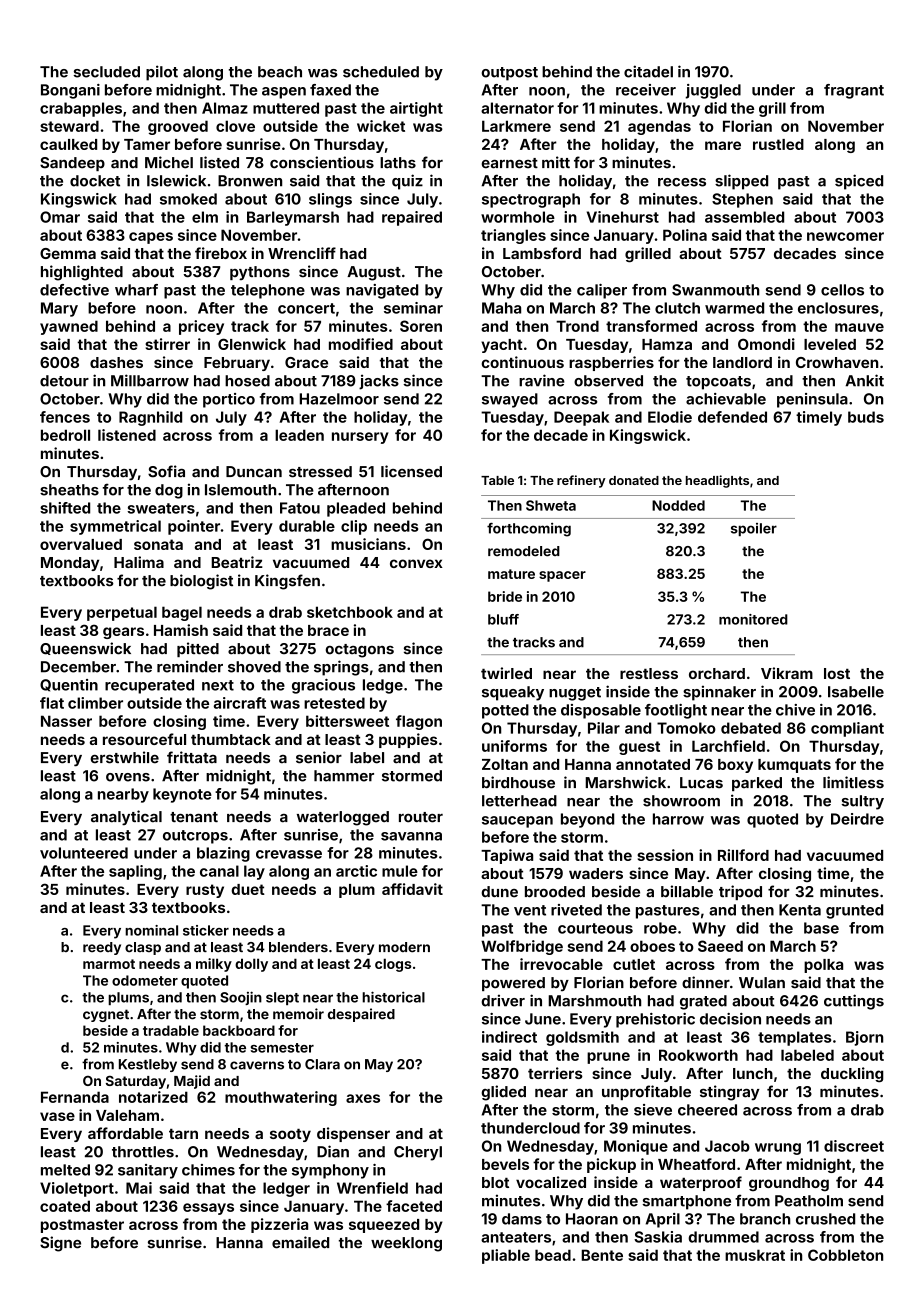 The height and width of the document is (1308, 924). I want to click on Ankit, so click(864, 380).
